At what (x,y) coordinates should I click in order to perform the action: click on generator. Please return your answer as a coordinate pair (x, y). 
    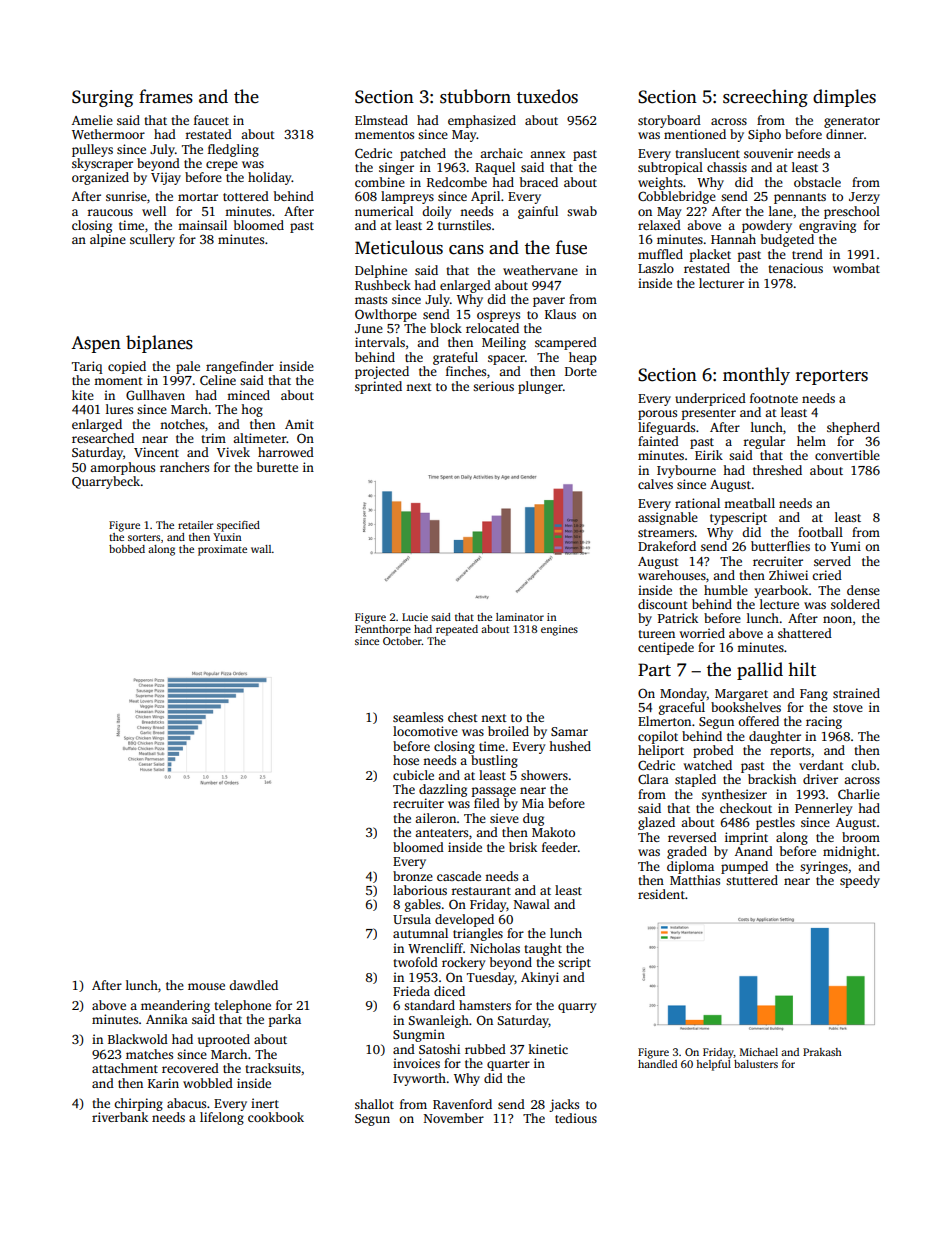
    Looking at the image, I should click on (852, 122).
